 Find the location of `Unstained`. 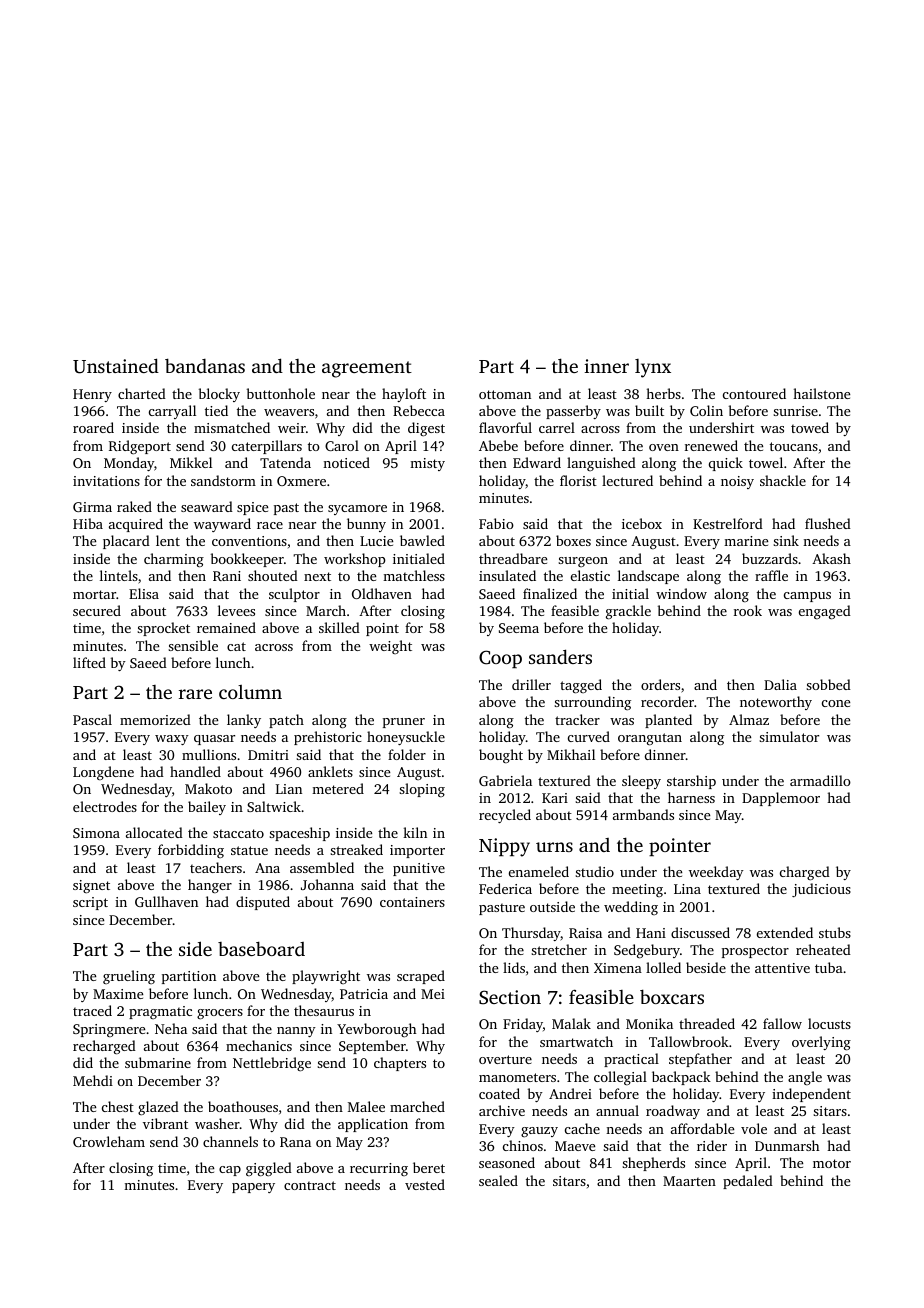

Unstained is located at coordinates (116, 366).
